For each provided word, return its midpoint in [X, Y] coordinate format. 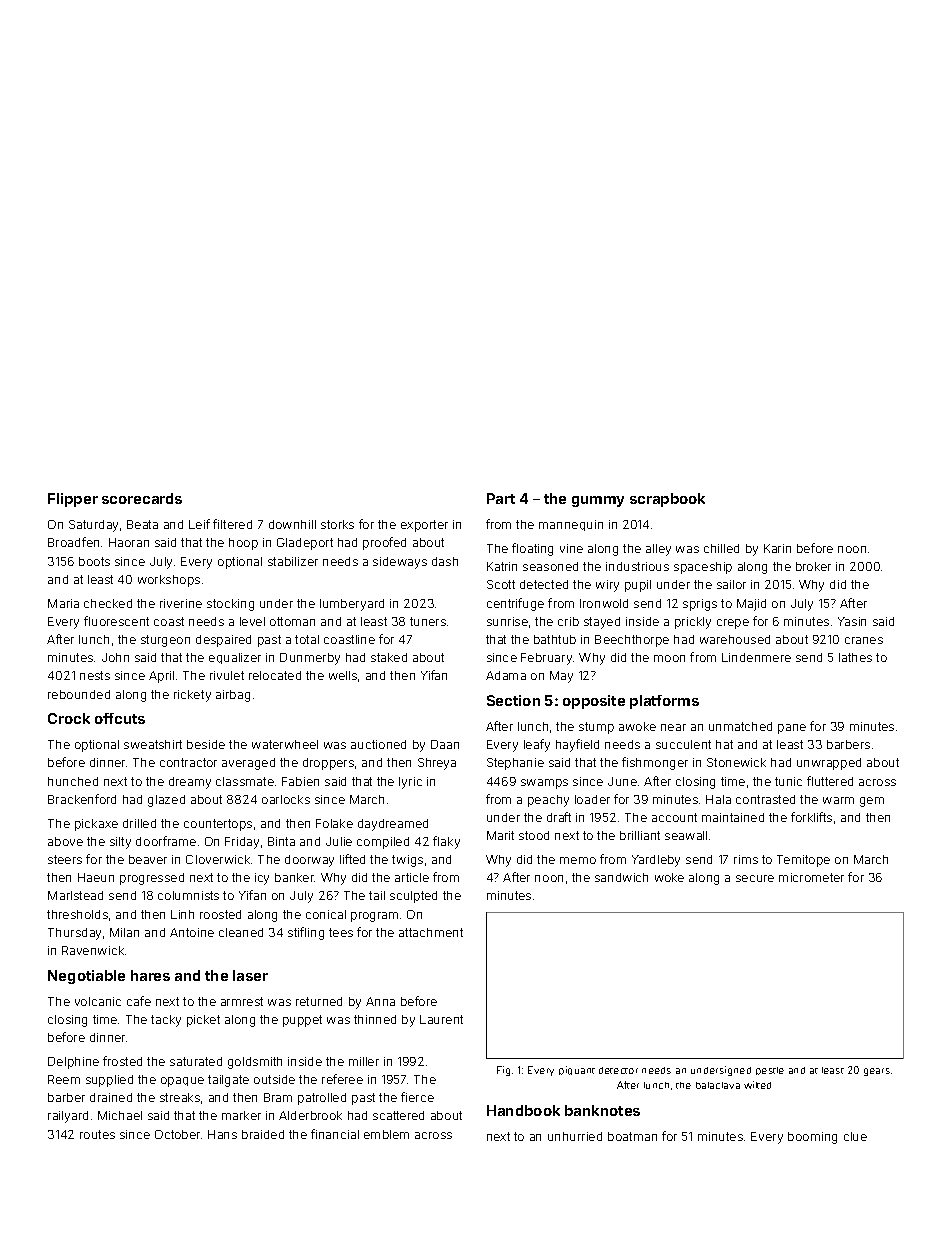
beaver [148, 859]
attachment [431, 932]
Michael [120, 1115]
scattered [398, 1115]
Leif [199, 524]
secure [755, 878]
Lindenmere [756, 657]
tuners [428, 621]
